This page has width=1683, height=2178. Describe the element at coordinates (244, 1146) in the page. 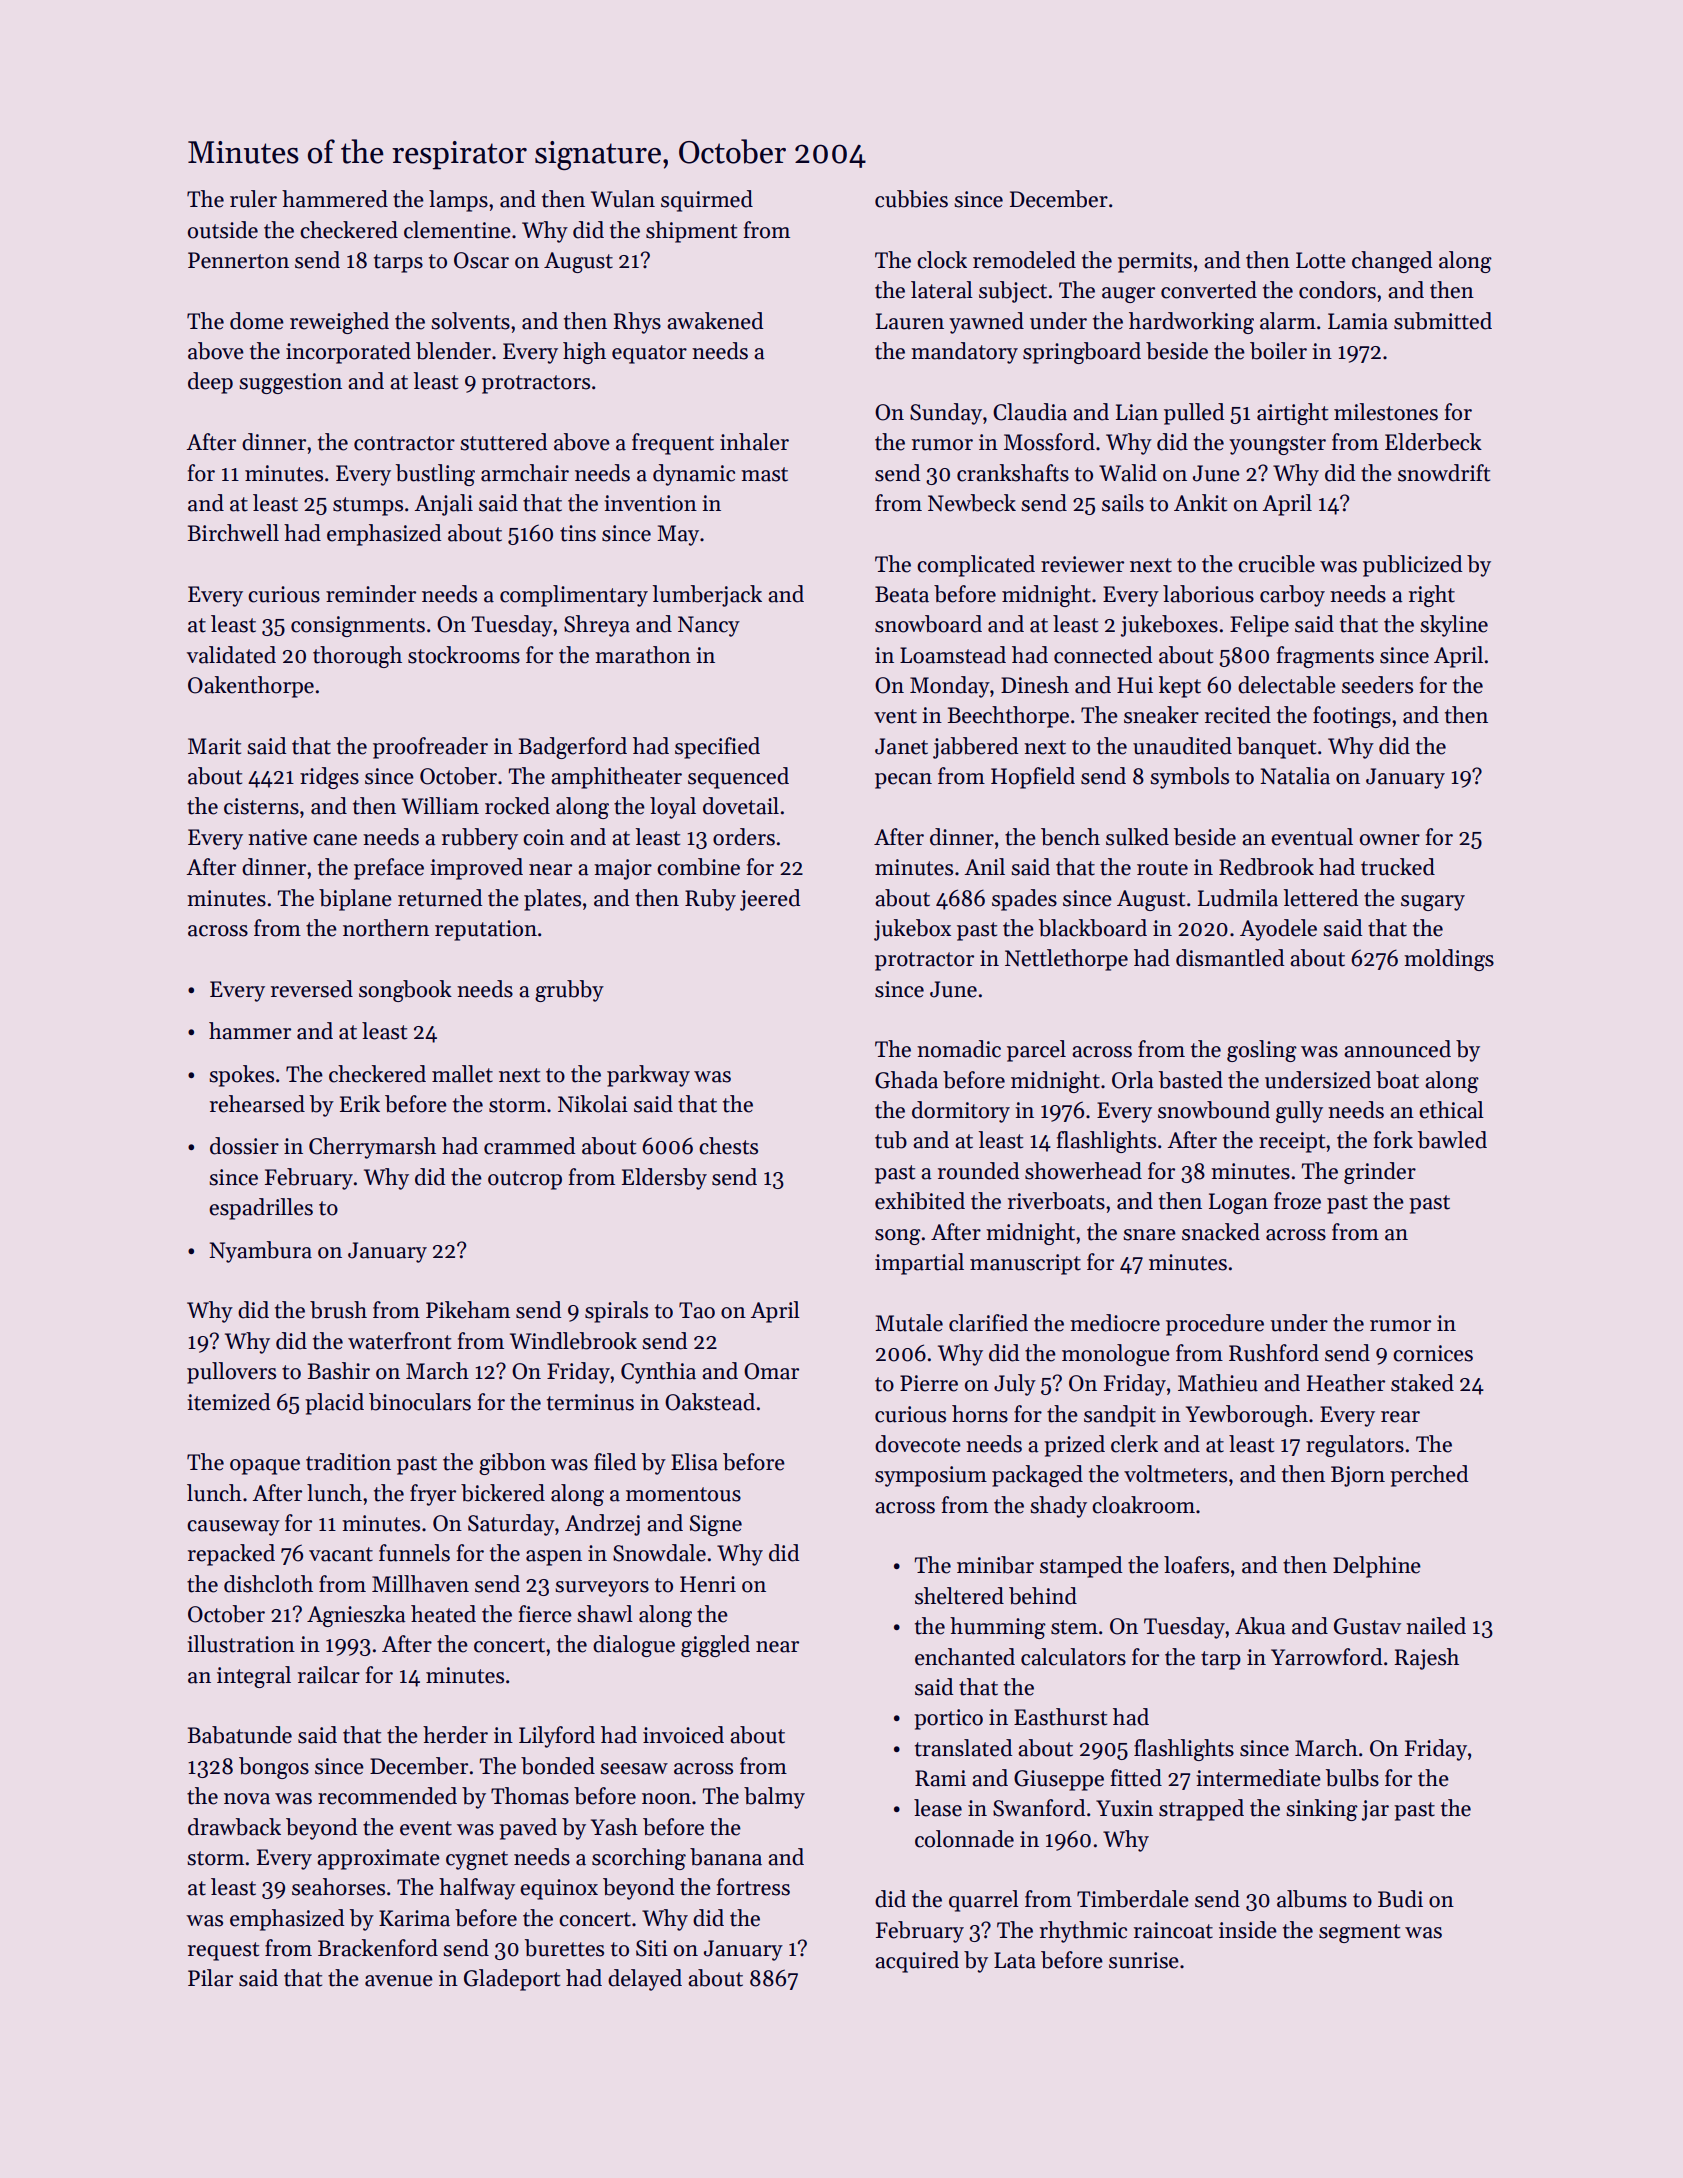

I see `dossier` at that location.
